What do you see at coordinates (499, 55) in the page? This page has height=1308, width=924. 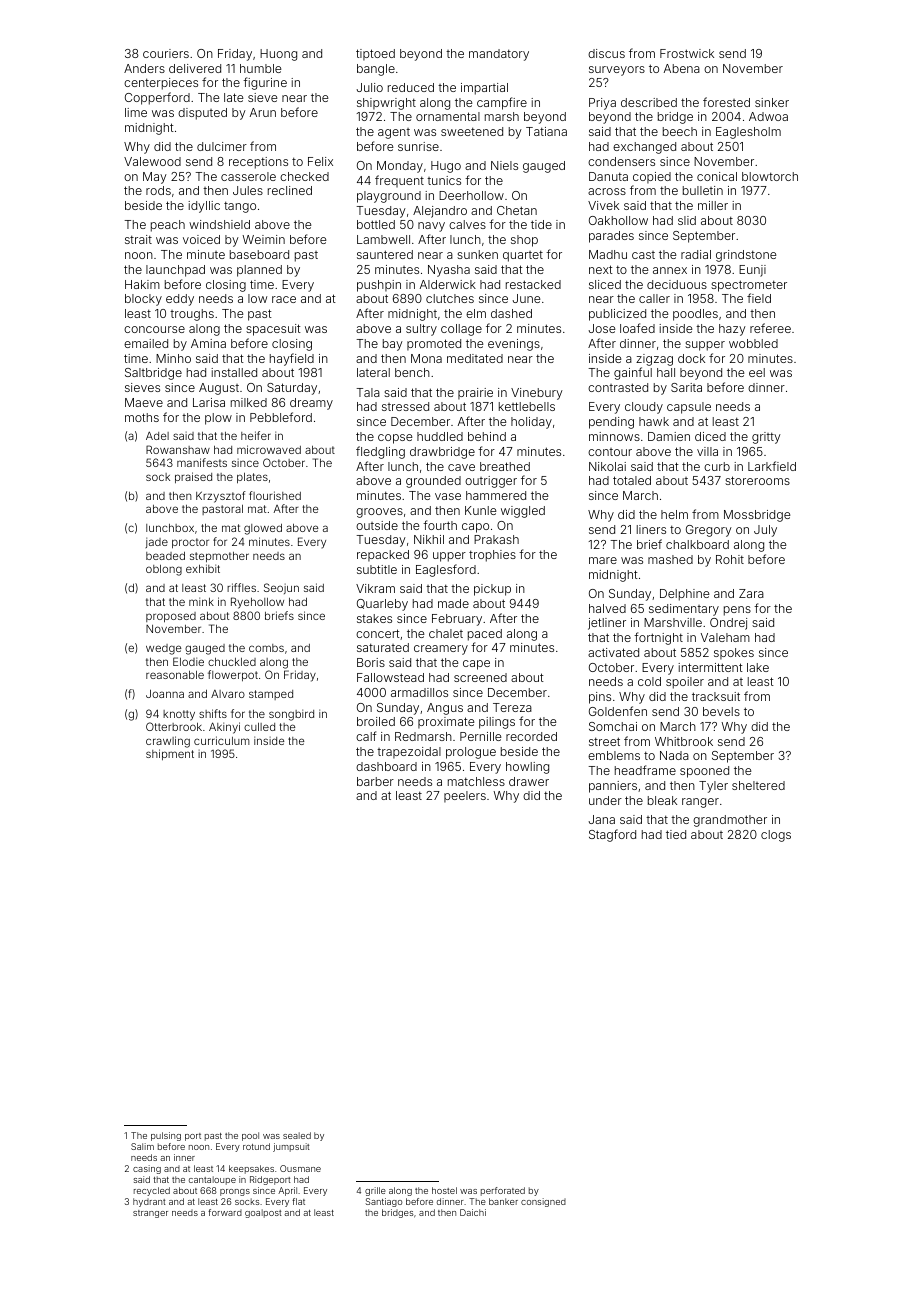 I see `mandatory` at bounding box center [499, 55].
